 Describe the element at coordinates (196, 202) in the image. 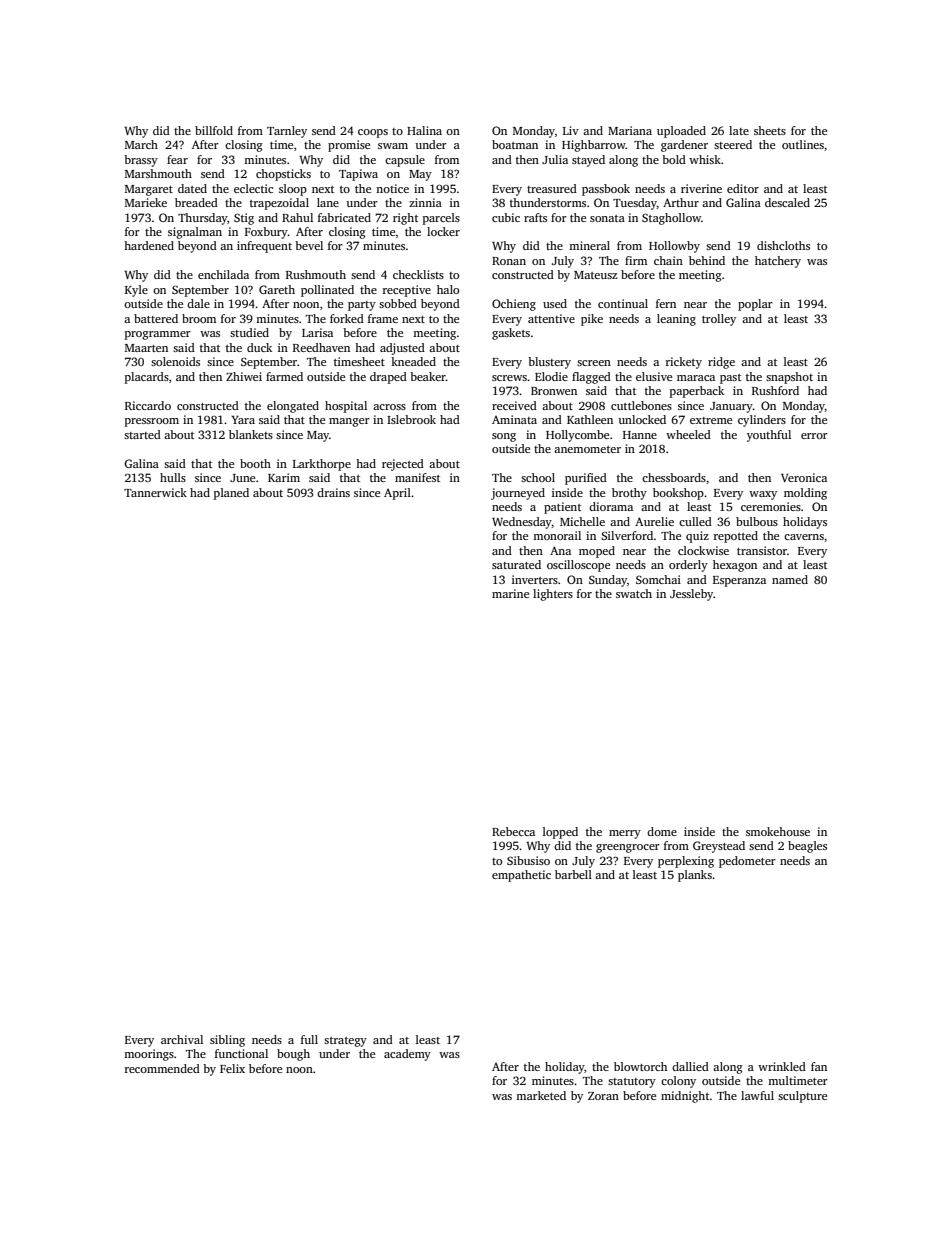

I see `breaded` at that location.
